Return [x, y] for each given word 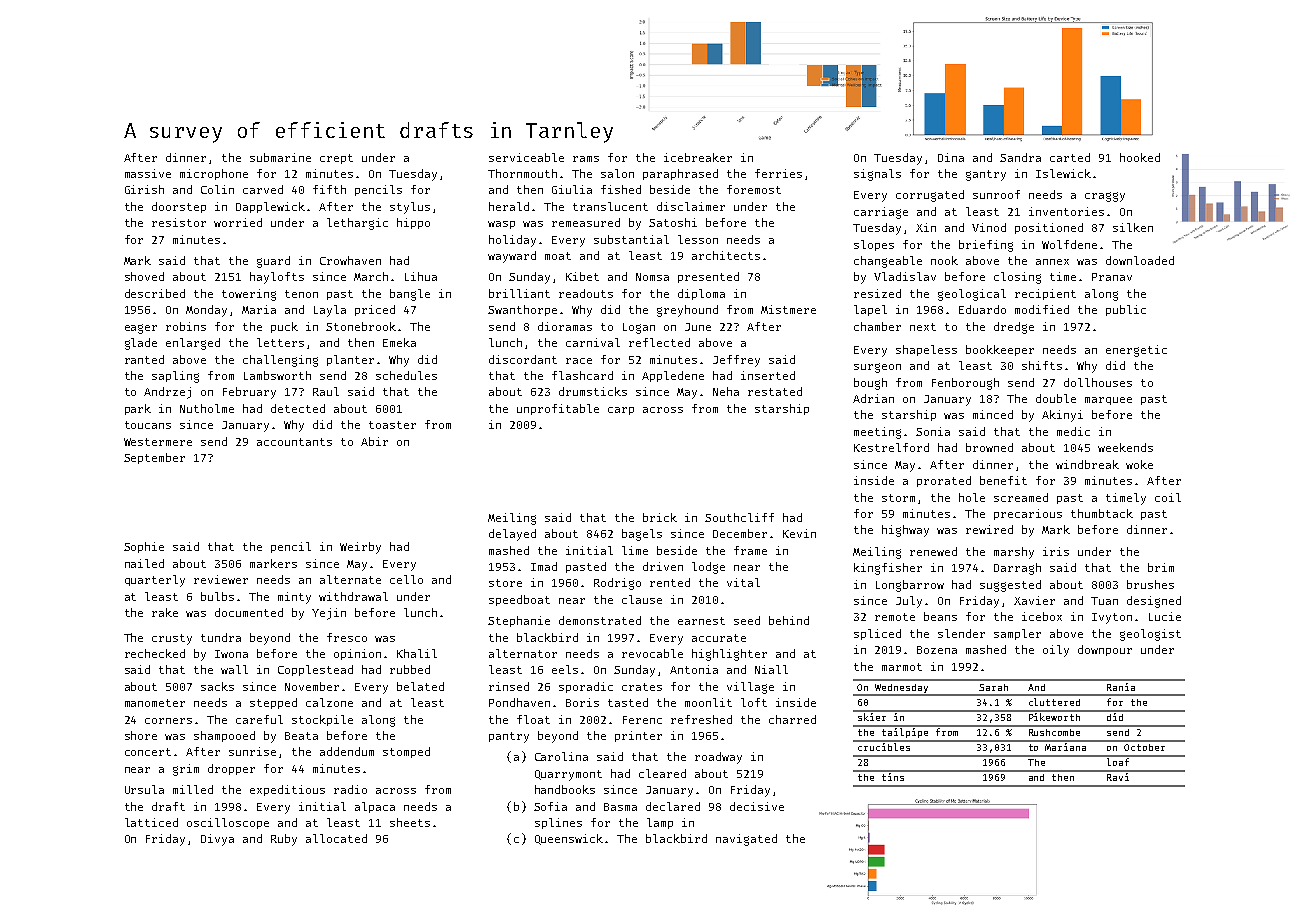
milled [193, 789]
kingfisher [888, 569]
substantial [631, 239]
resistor [179, 222]
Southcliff [739, 517]
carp [621, 411]
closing [1017, 278]
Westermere [158, 442]
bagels [642, 535]
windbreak [1087, 464]
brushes [1150, 584]
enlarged [193, 344]
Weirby [360, 548]
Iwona [231, 654]
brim [1161, 567]
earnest [701, 621]
